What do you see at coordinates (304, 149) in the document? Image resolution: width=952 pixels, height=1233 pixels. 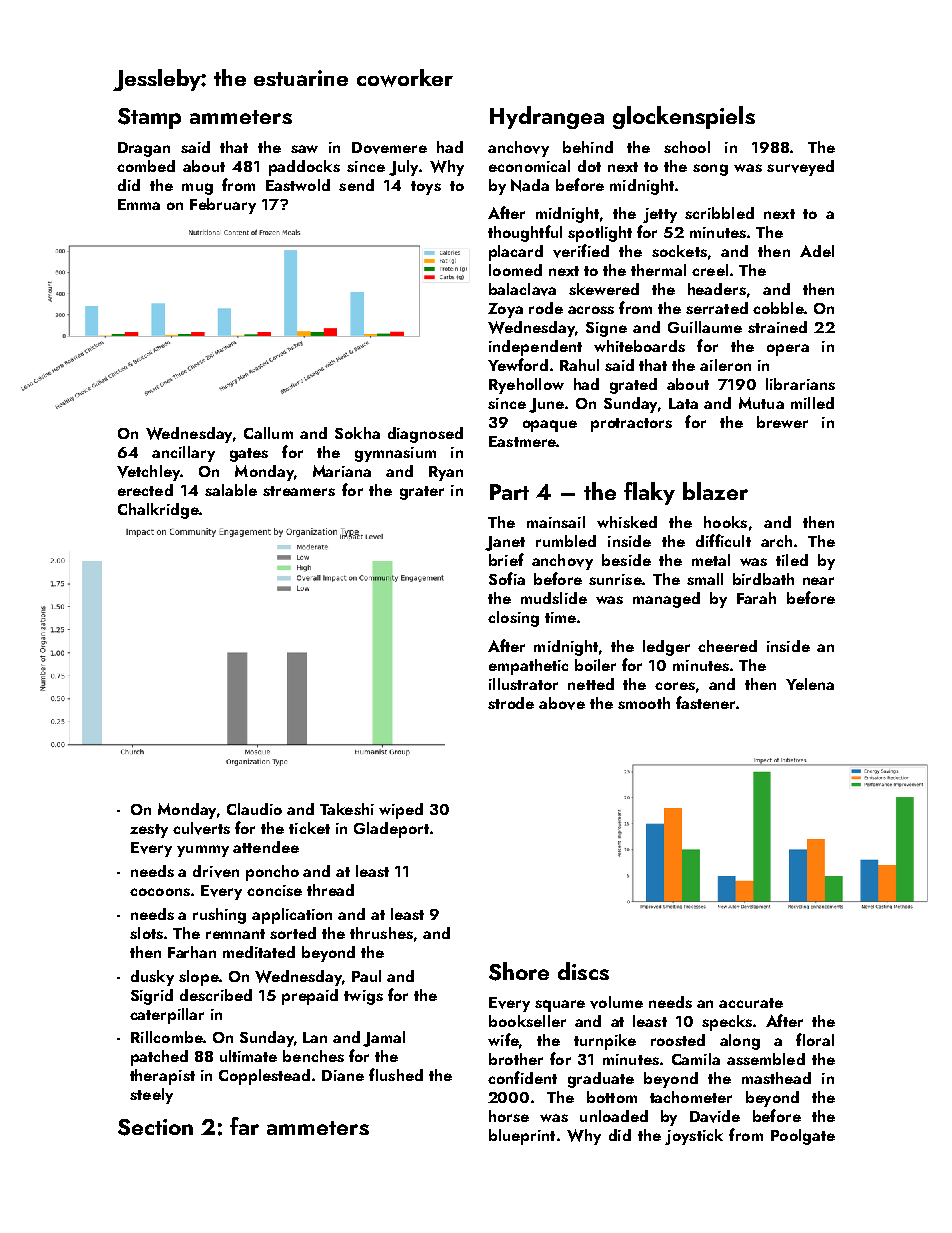 I see `saw` at bounding box center [304, 149].
